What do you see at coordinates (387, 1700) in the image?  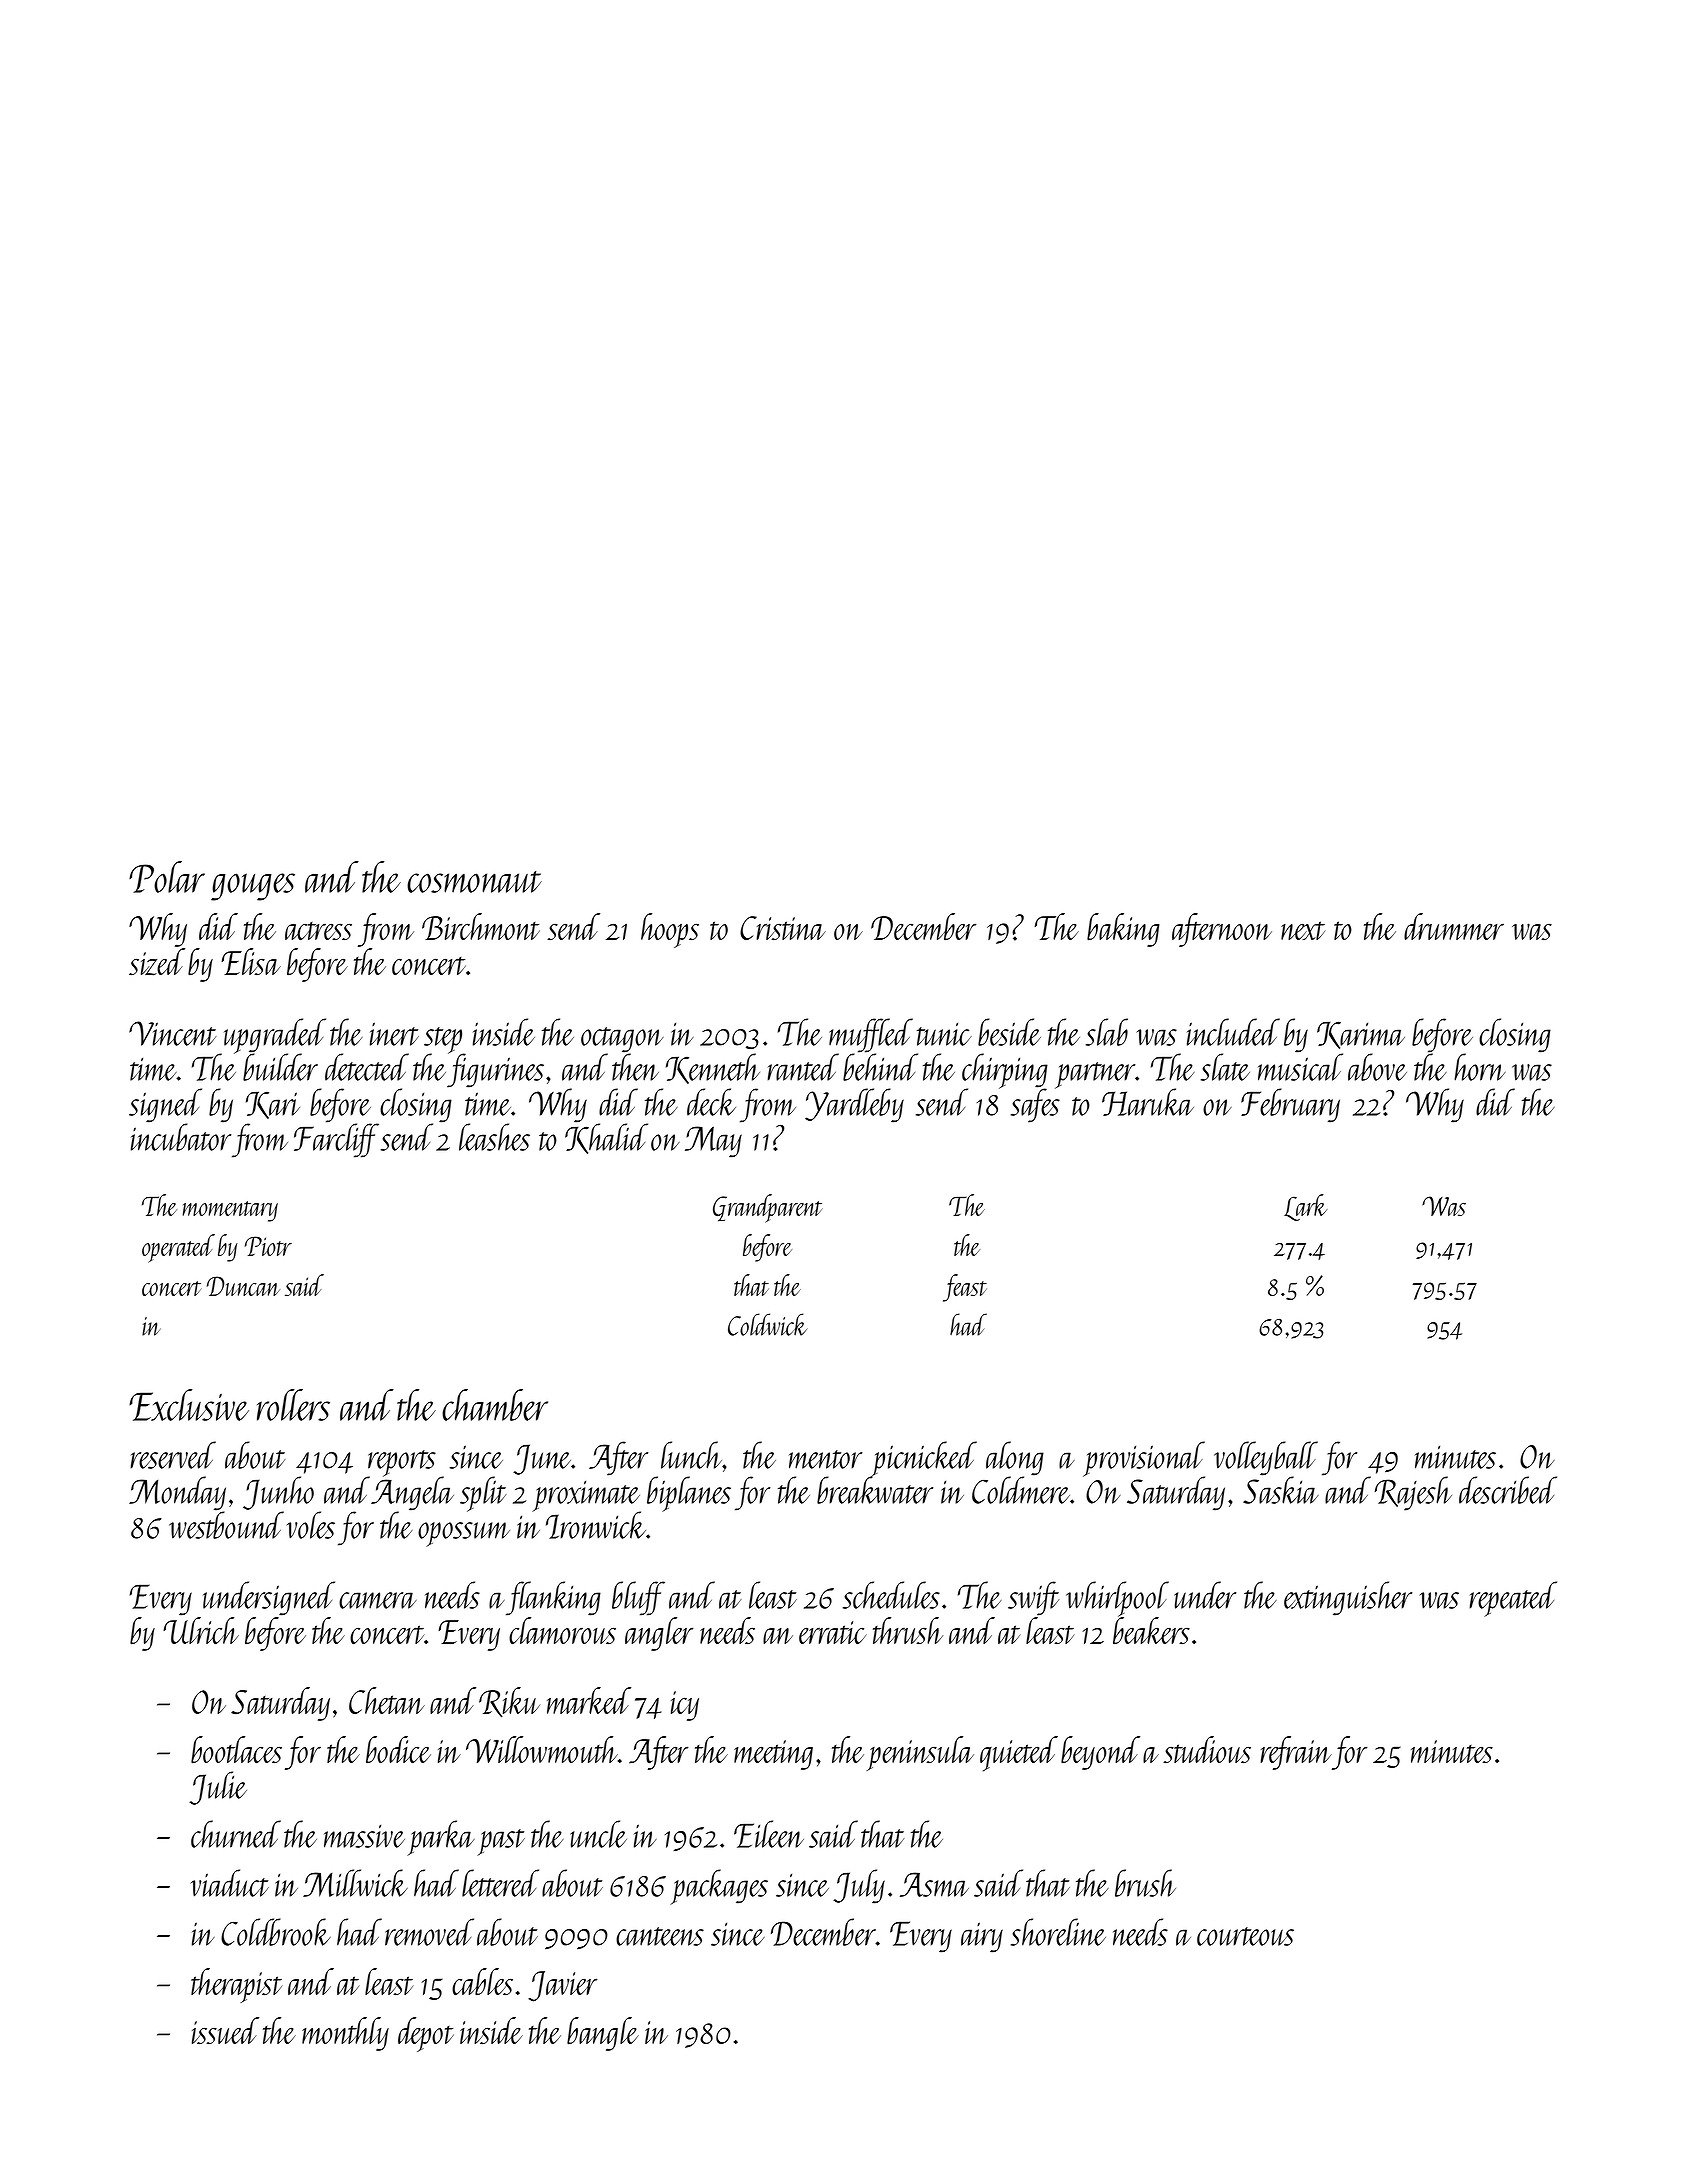 I see `Chetan` at bounding box center [387, 1700].
